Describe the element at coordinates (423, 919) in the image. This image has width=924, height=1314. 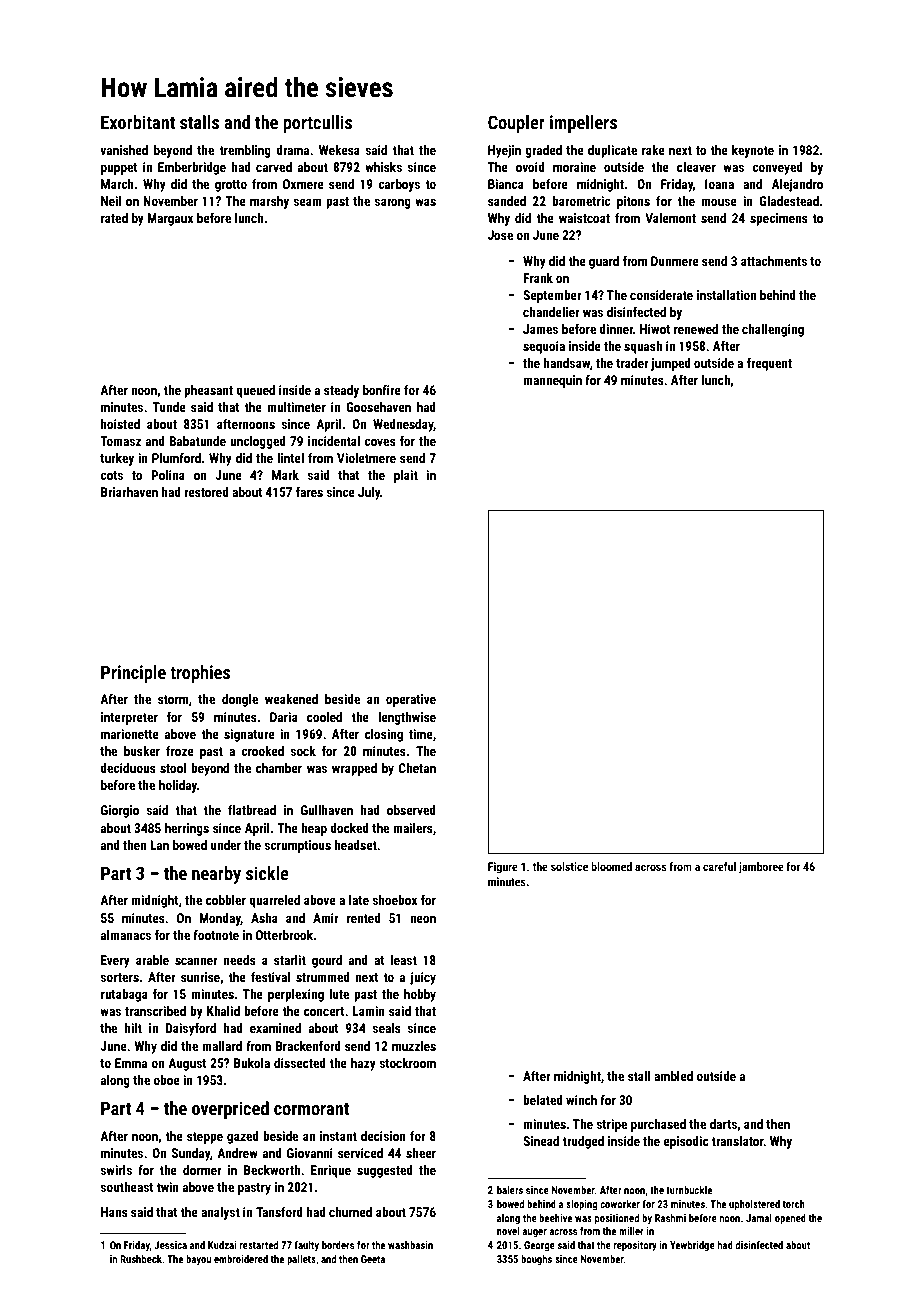
I see `neon` at that location.
